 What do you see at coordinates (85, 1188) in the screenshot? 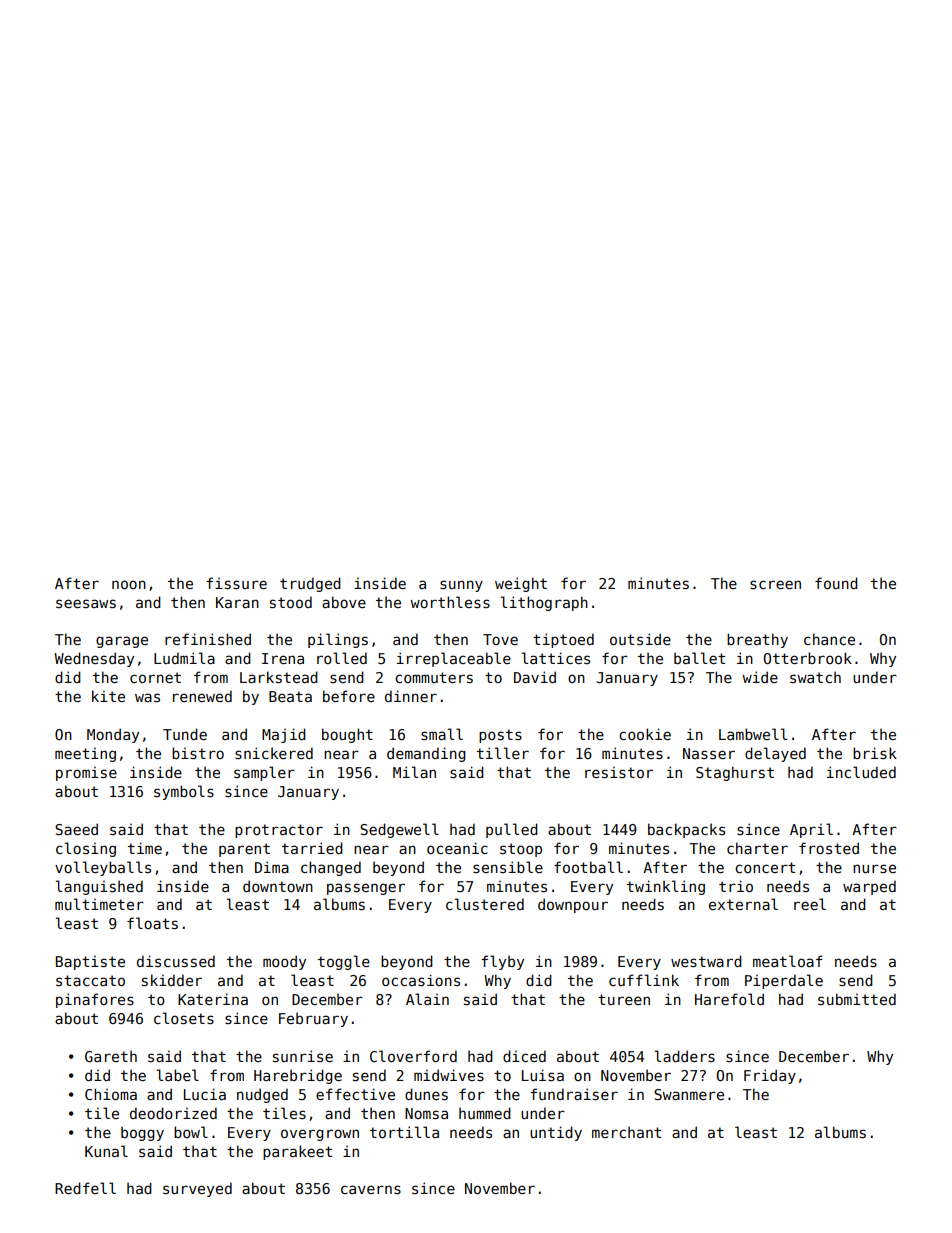
I see `Redfell` at bounding box center [85, 1188].
